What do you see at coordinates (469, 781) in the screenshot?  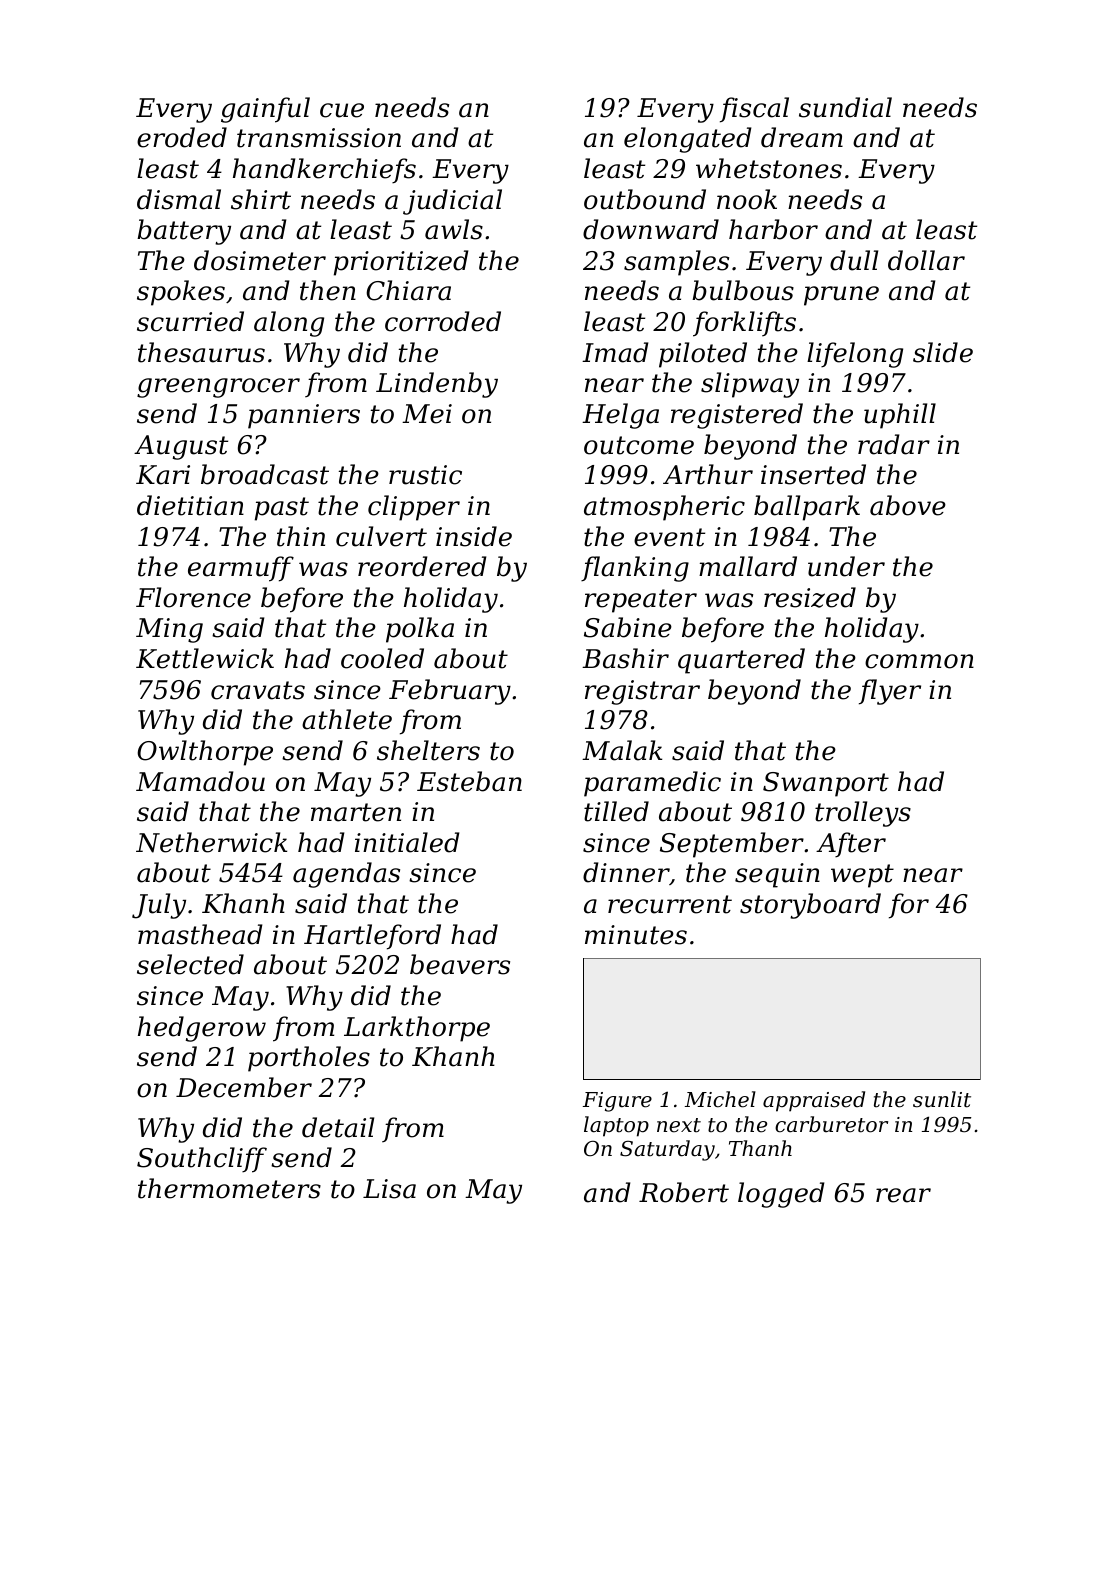 I see `Esteban` at bounding box center [469, 781].
